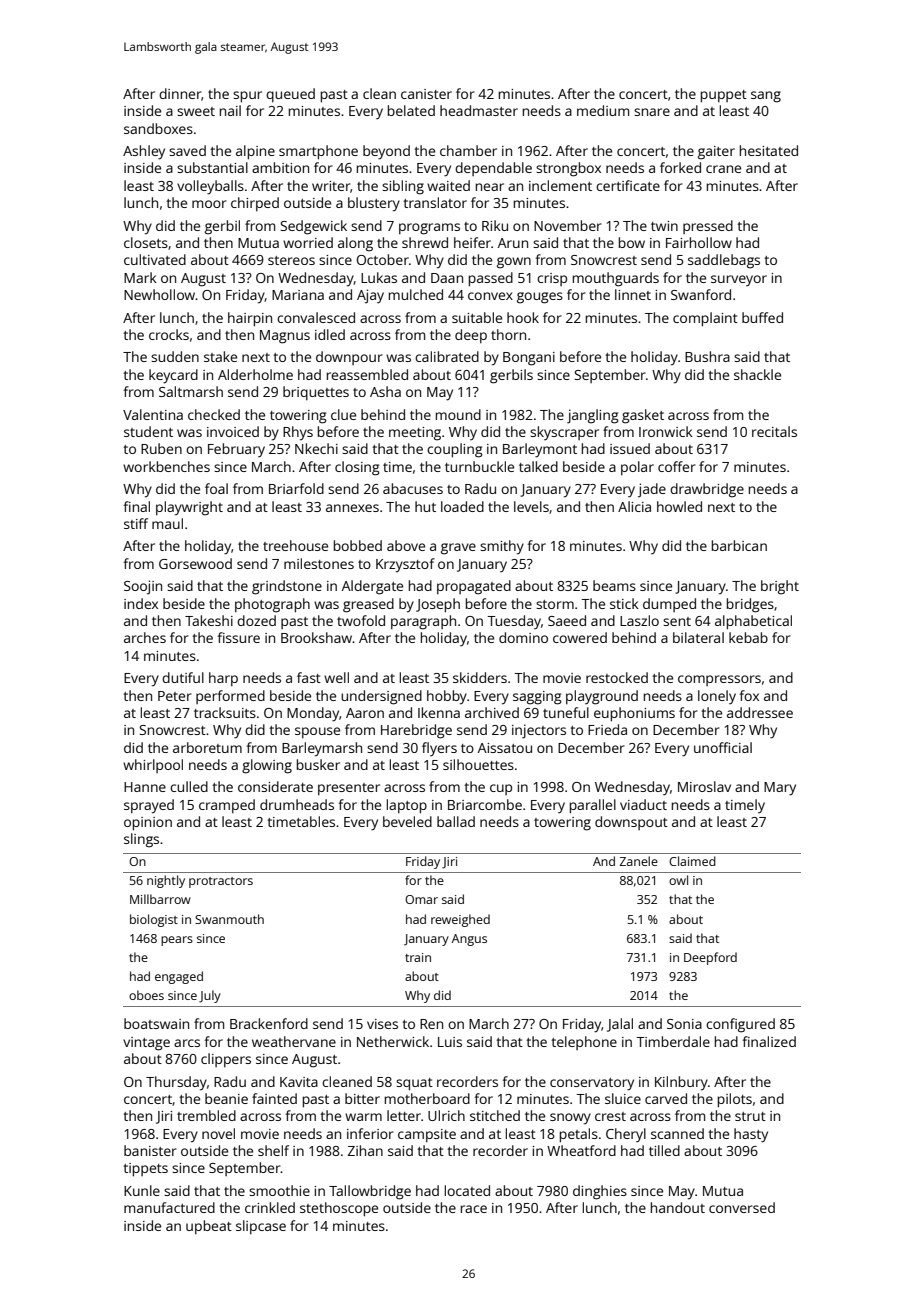 This document has height=1308, width=924. What do you see at coordinates (724, 96) in the document?
I see `puppet` at bounding box center [724, 96].
